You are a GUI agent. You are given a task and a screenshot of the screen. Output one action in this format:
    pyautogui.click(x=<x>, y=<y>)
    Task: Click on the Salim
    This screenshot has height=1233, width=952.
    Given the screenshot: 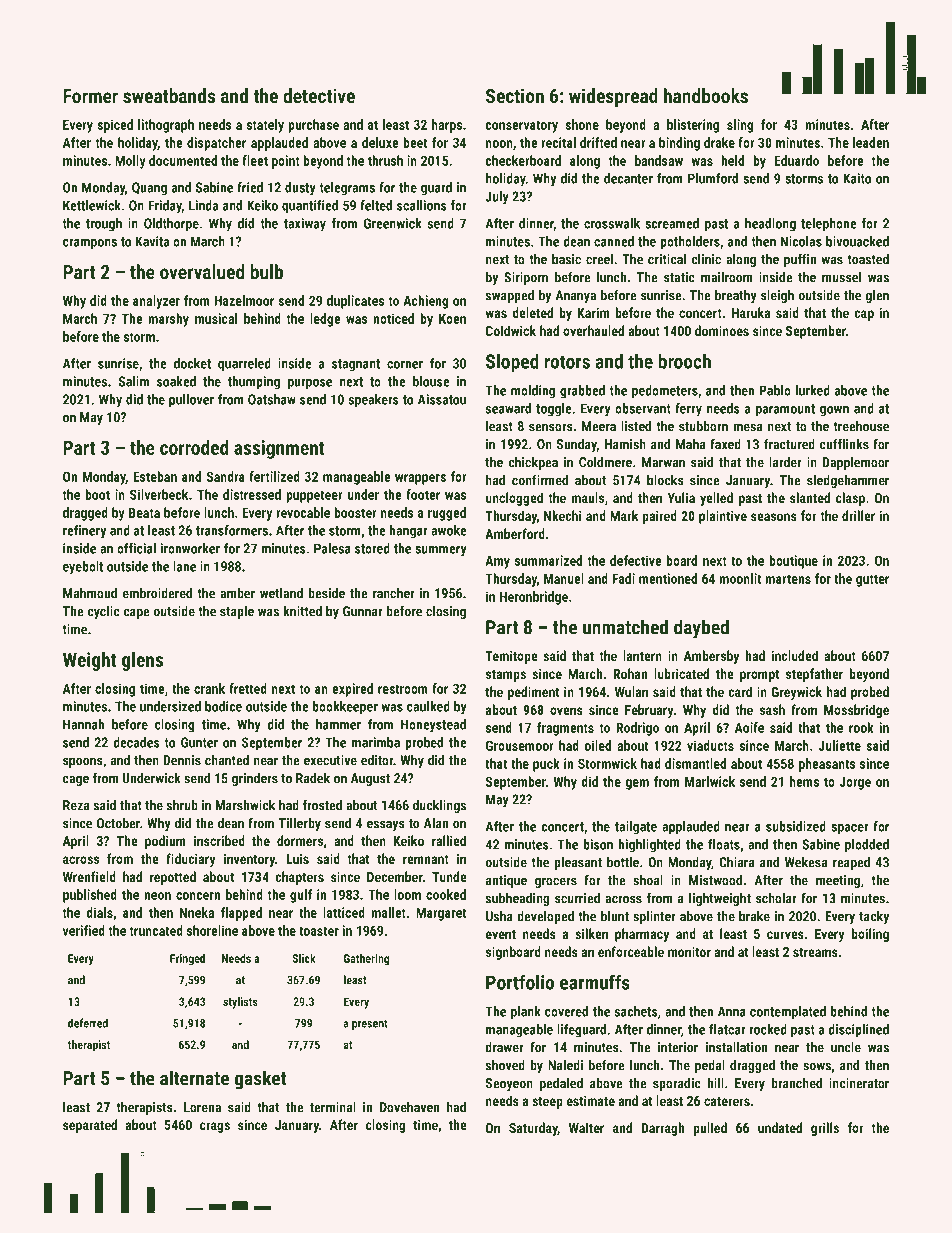 What is the action you would take?
    pyautogui.click(x=134, y=381)
